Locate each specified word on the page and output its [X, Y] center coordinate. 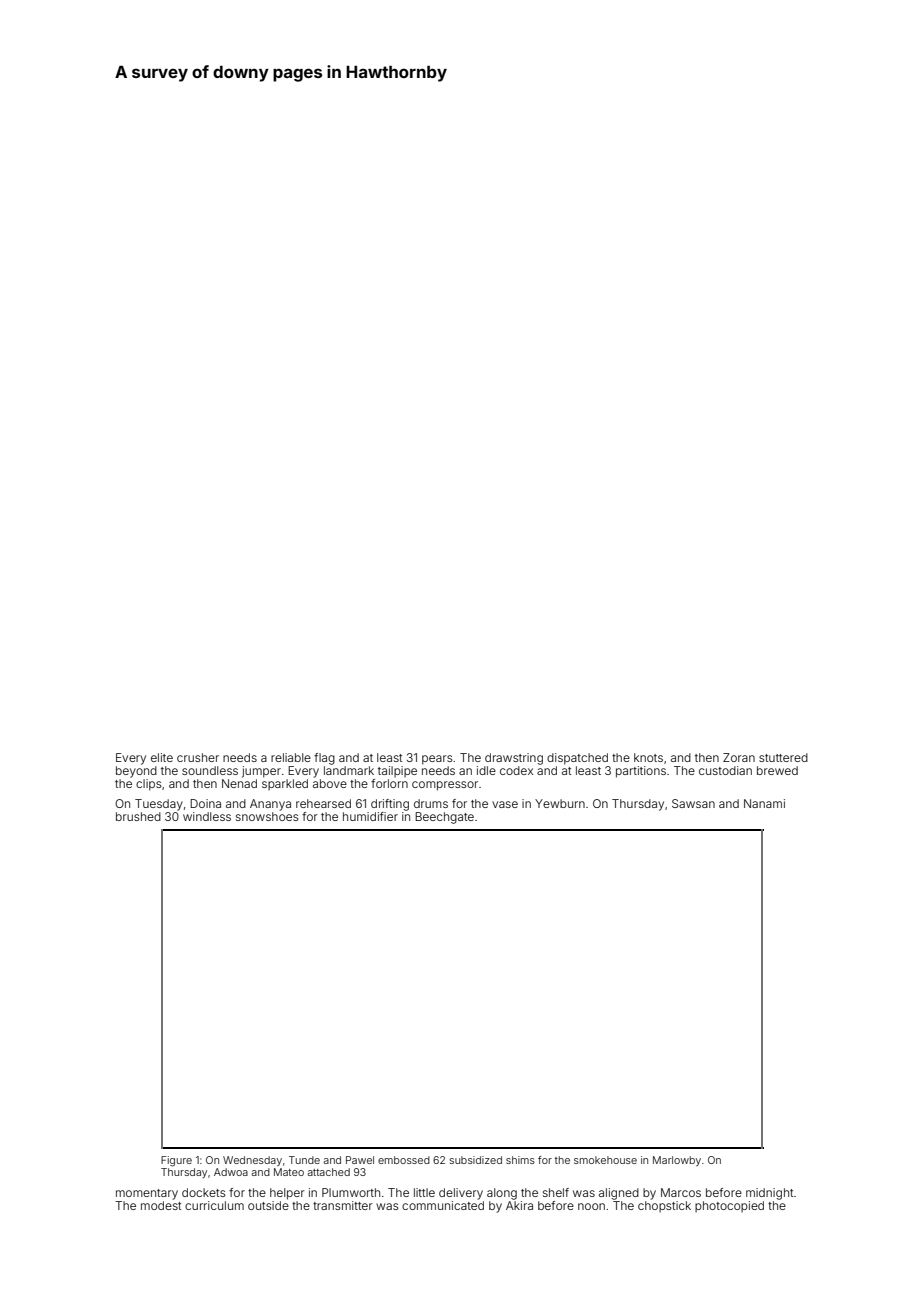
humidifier [370, 816]
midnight [769, 1194]
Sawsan [693, 803]
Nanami [764, 803]
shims [520, 1160]
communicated [443, 1205]
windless [207, 816]
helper [287, 1194]
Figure [176, 1161]
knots [648, 757]
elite [162, 757]
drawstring [514, 759]
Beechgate [444, 818]
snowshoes [267, 816]
